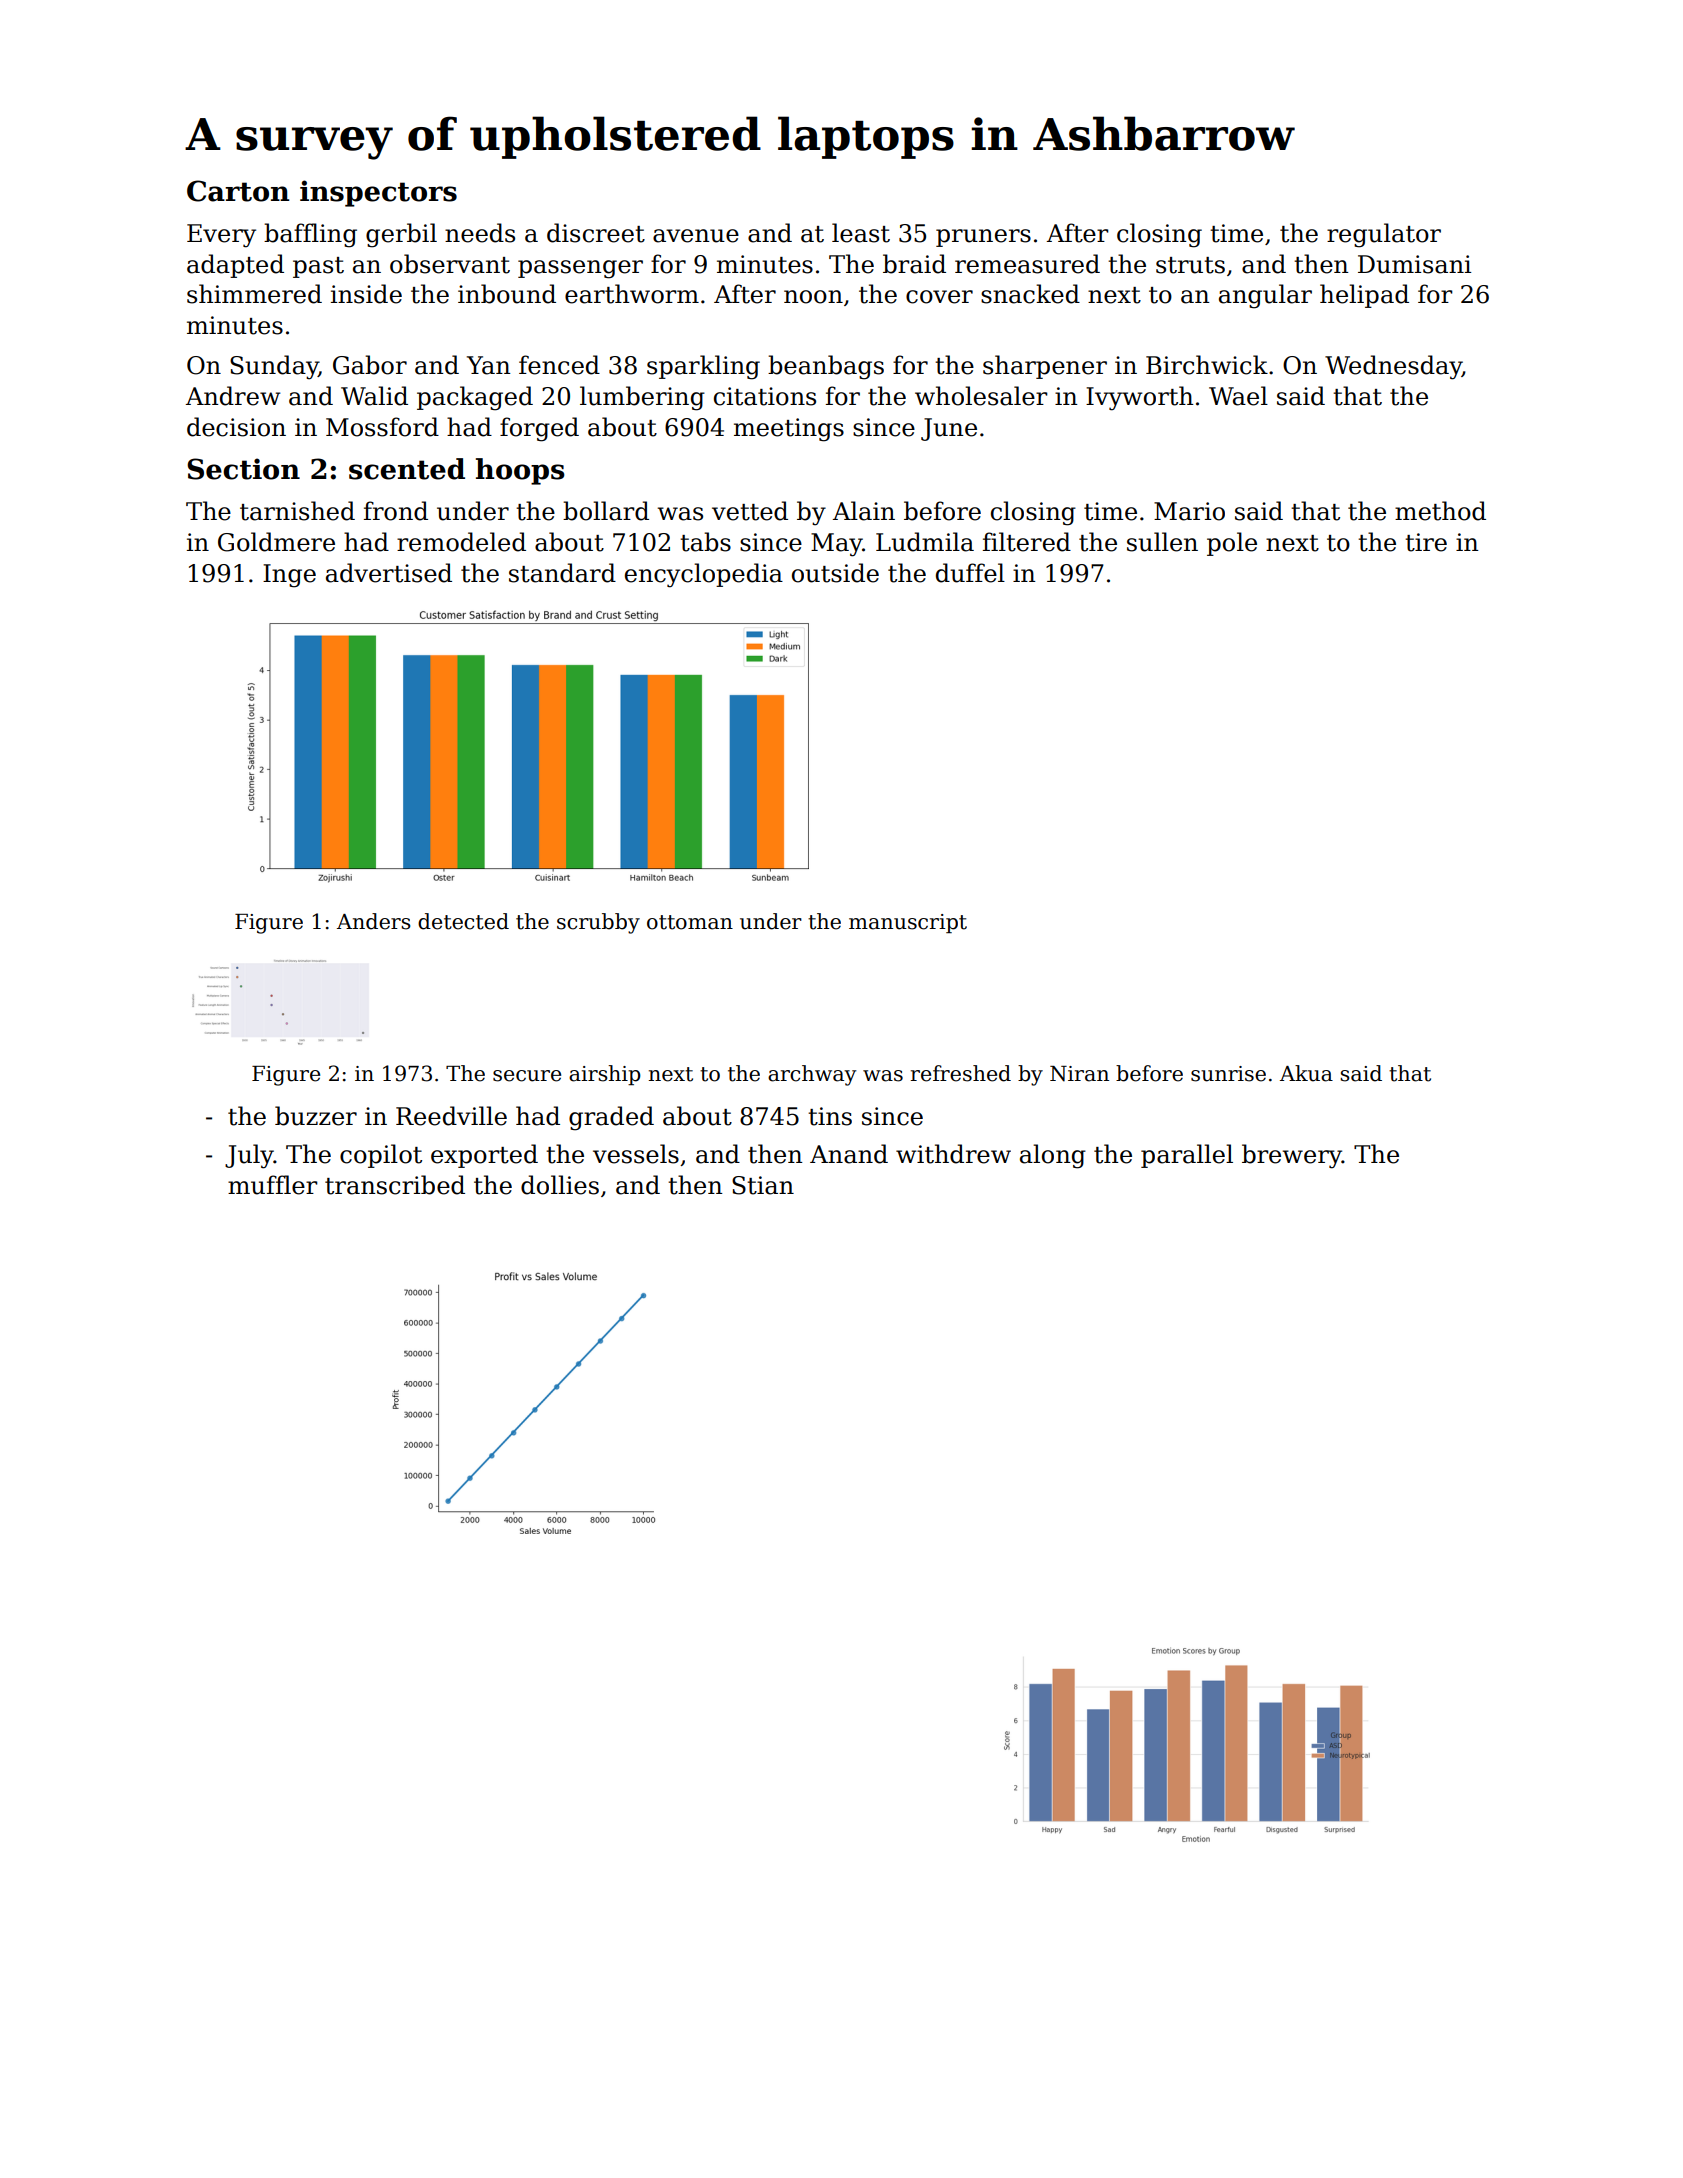 This image has width=1683, height=2178. Describe the element at coordinates (849, 1154) in the image. I see `Anand` at that location.
